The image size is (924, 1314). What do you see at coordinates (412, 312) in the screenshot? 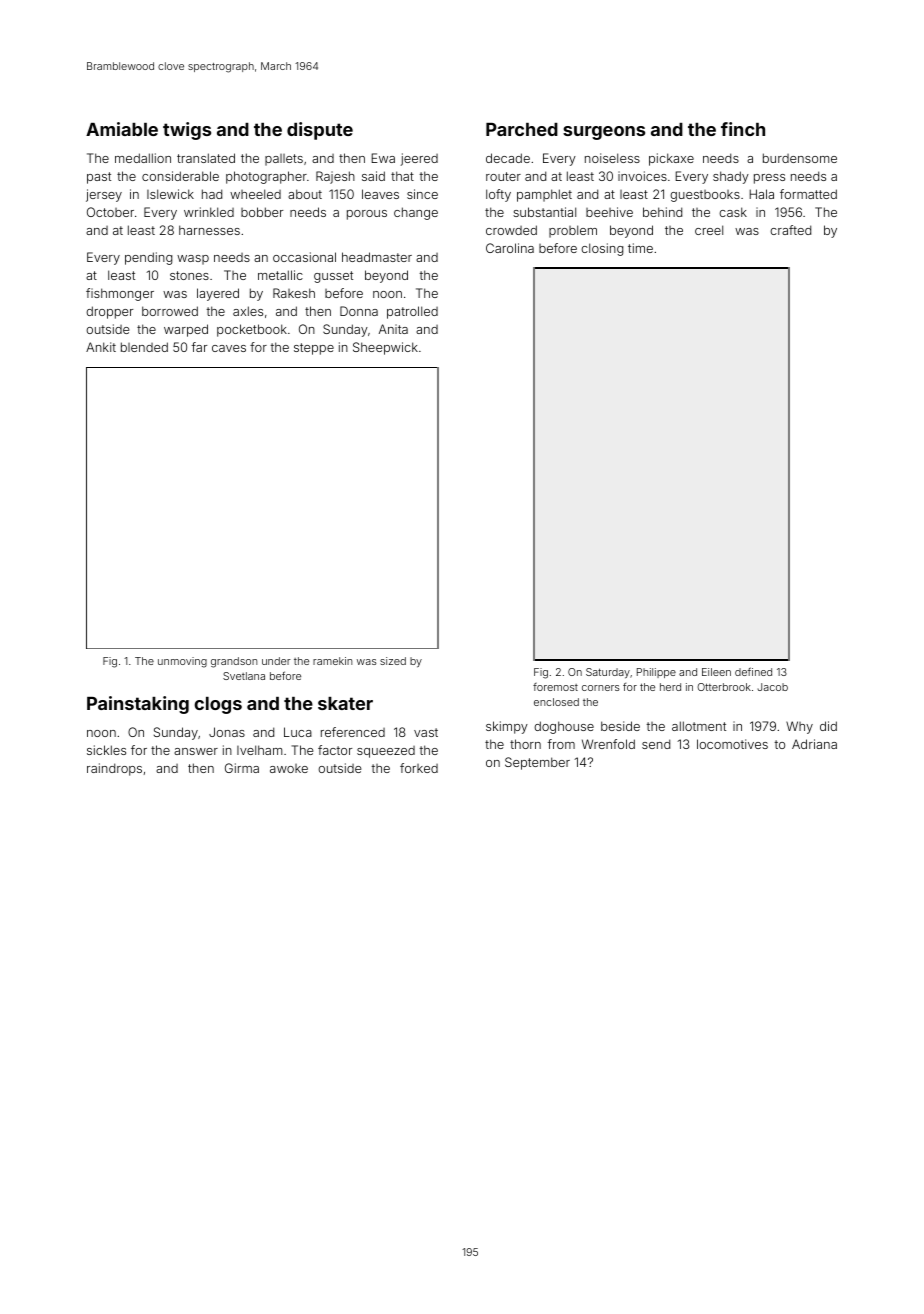
I see `patrolled` at bounding box center [412, 312].
